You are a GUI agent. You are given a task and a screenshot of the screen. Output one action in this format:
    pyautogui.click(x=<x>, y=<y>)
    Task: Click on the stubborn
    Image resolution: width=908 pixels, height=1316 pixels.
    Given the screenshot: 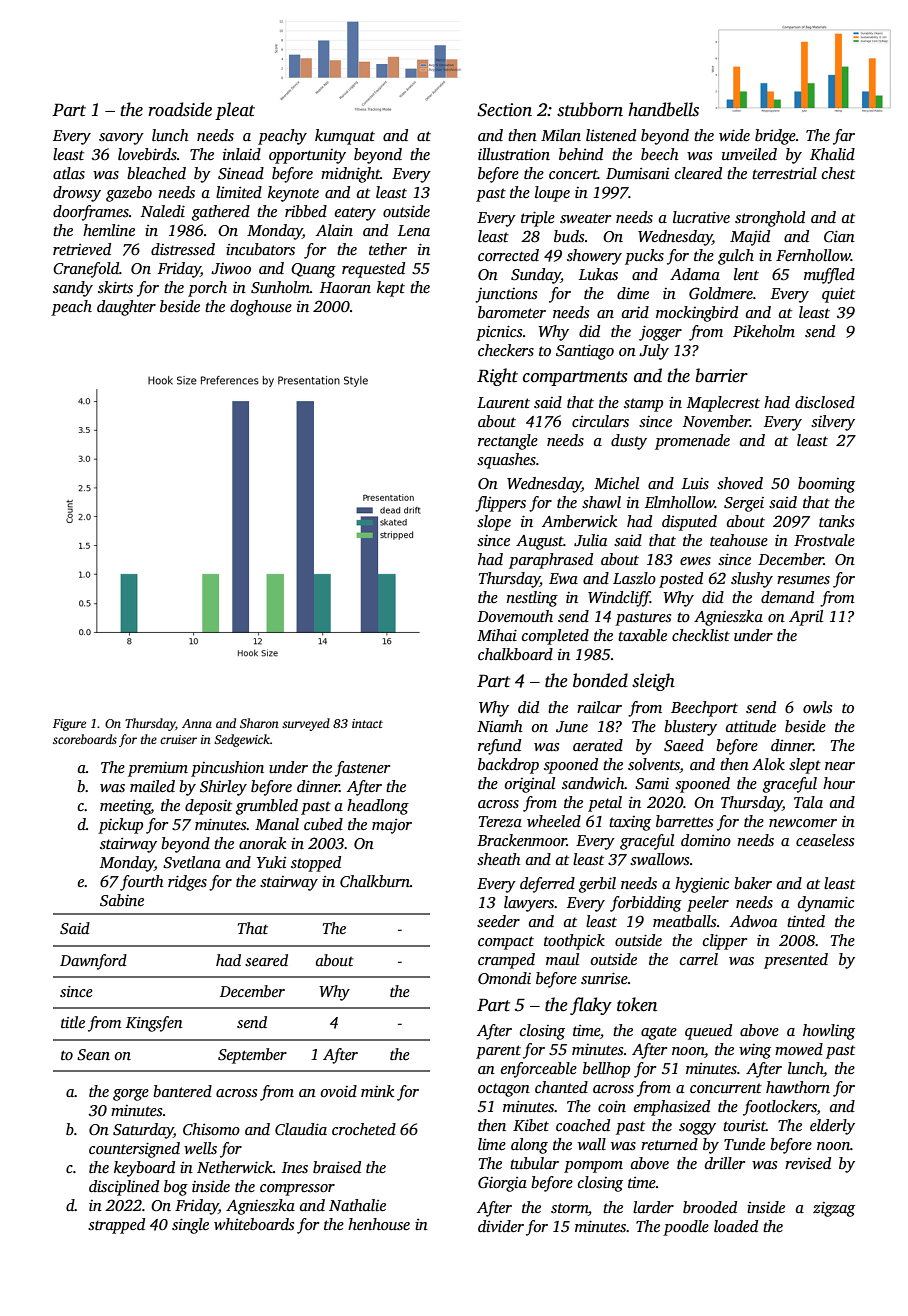 What is the action you would take?
    pyautogui.click(x=590, y=109)
